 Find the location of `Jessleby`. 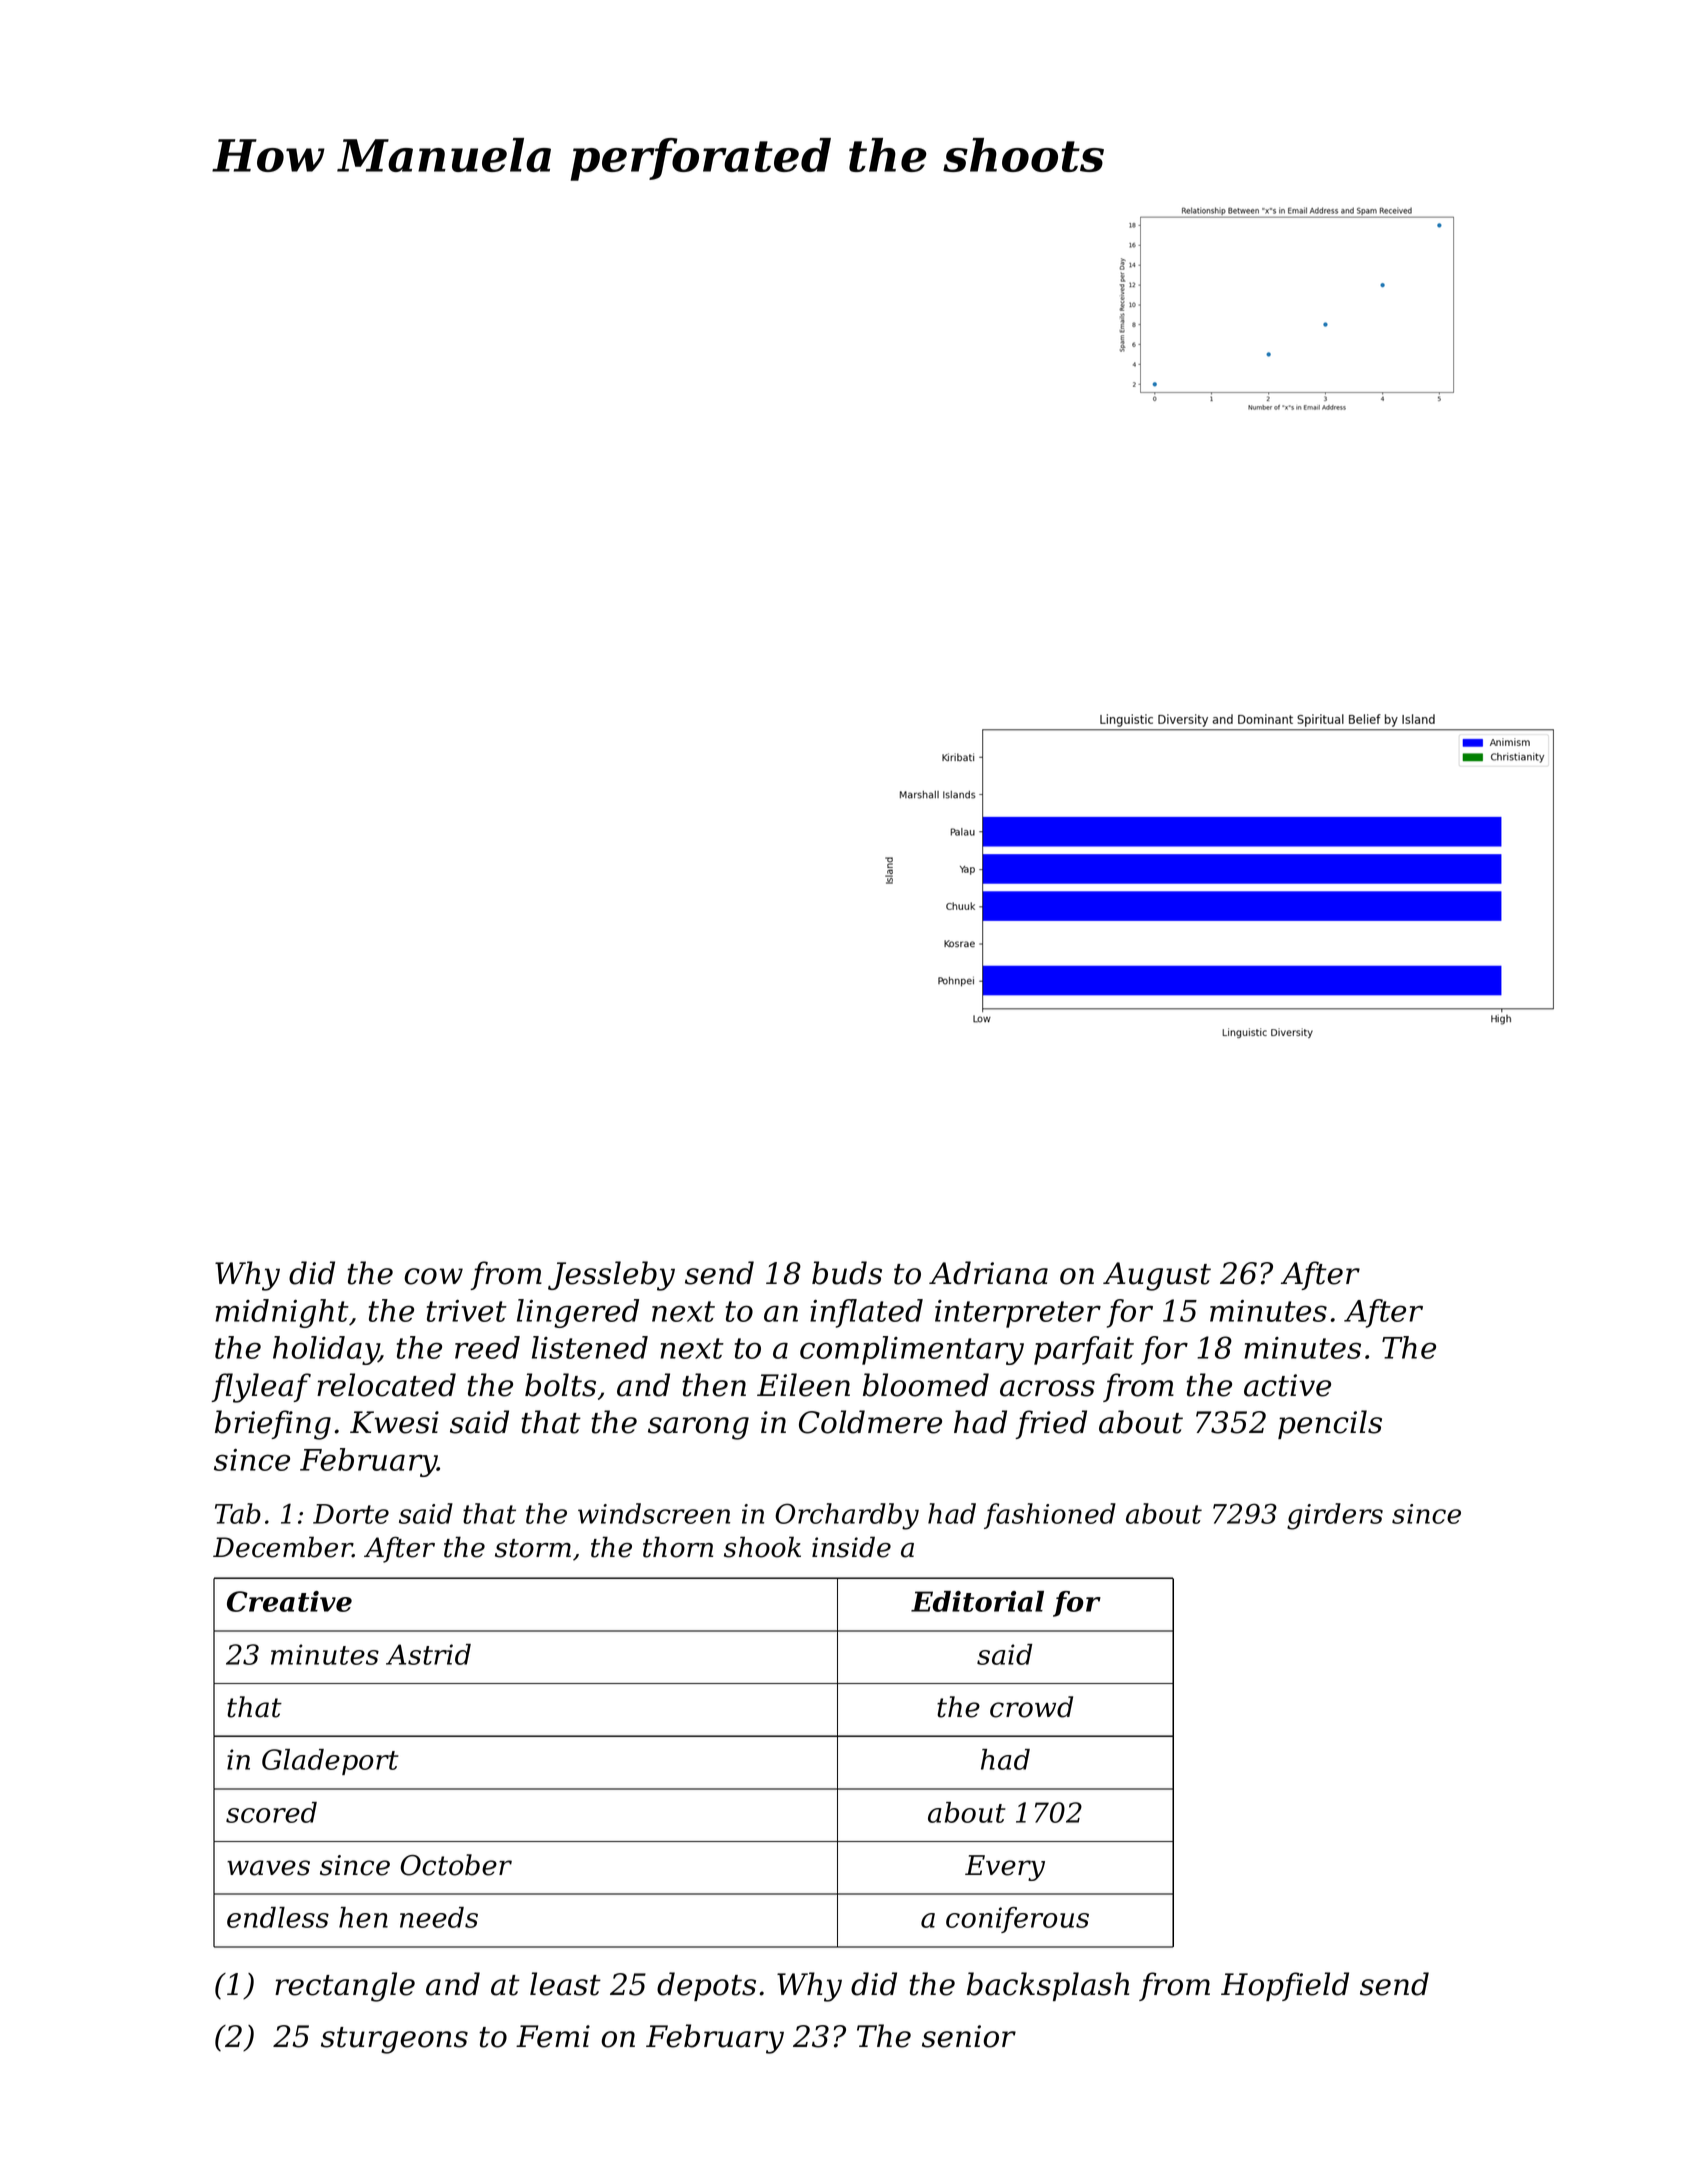

Jessleby is located at coordinates (611, 1276).
